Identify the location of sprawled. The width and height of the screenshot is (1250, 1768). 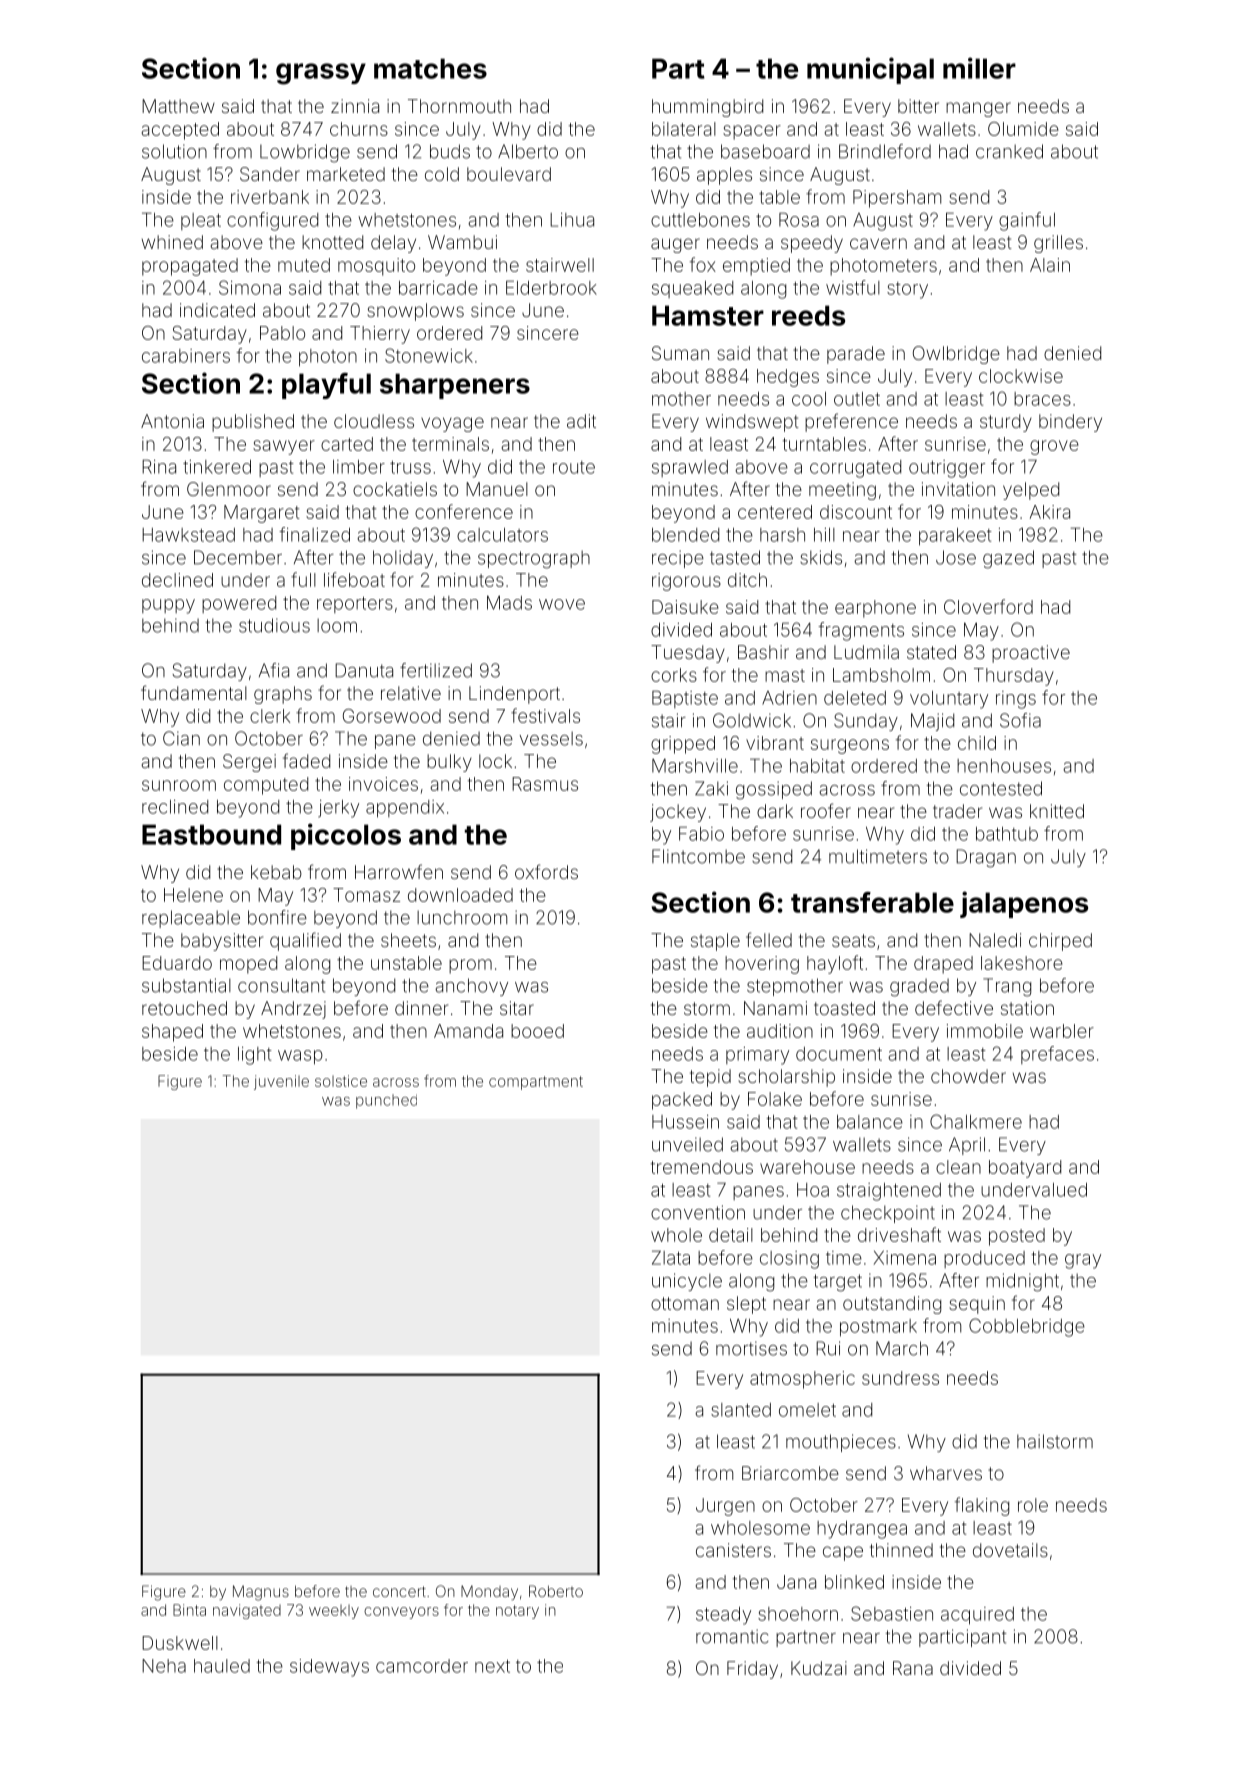
(690, 468).
